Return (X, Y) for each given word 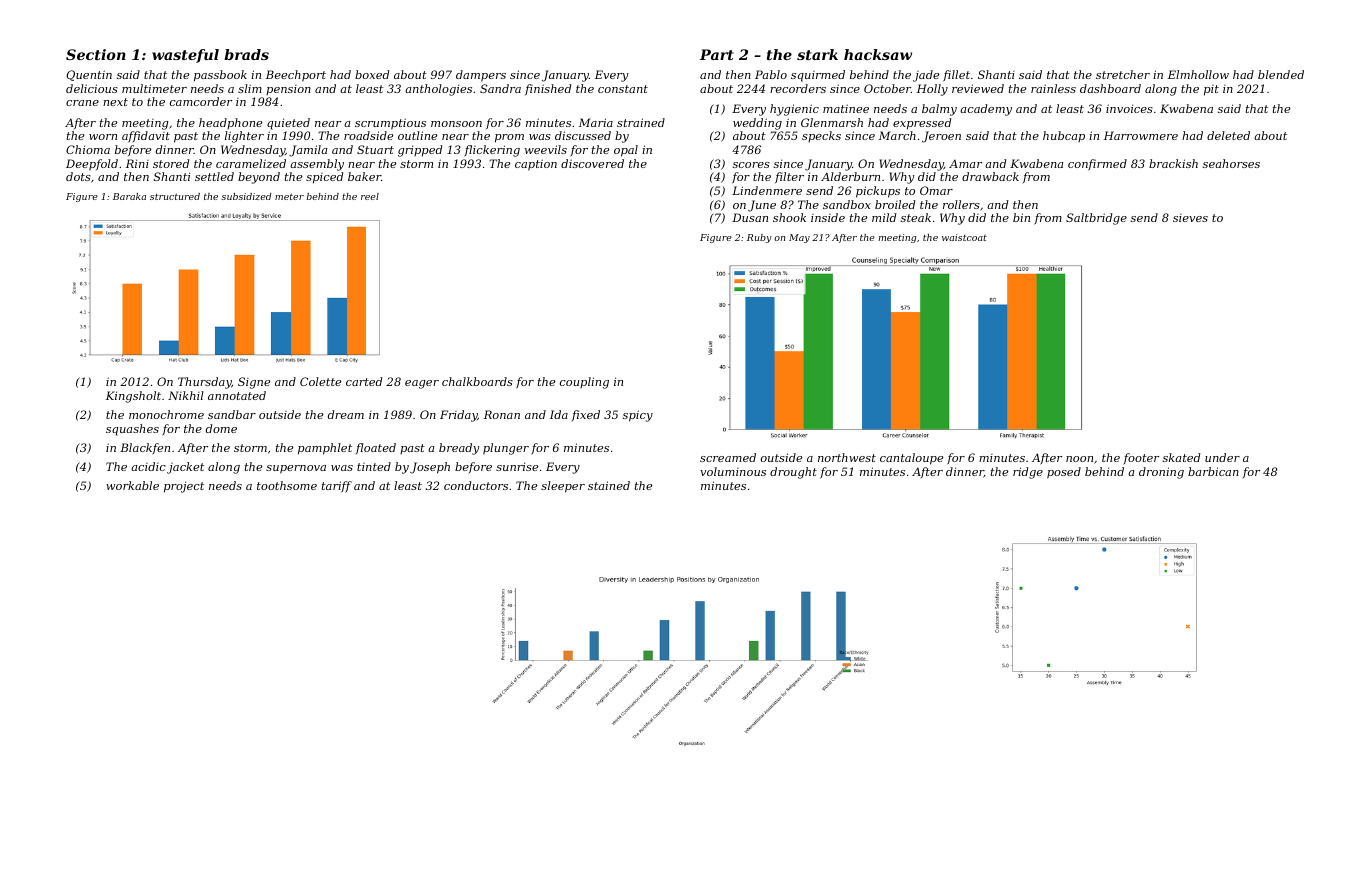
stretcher (1123, 74)
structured (175, 196)
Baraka (129, 196)
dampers (481, 76)
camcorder (201, 101)
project (184, 487)
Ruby (759, 238)
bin (1021, 217)
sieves (1190, 218)
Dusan (750, 217)
